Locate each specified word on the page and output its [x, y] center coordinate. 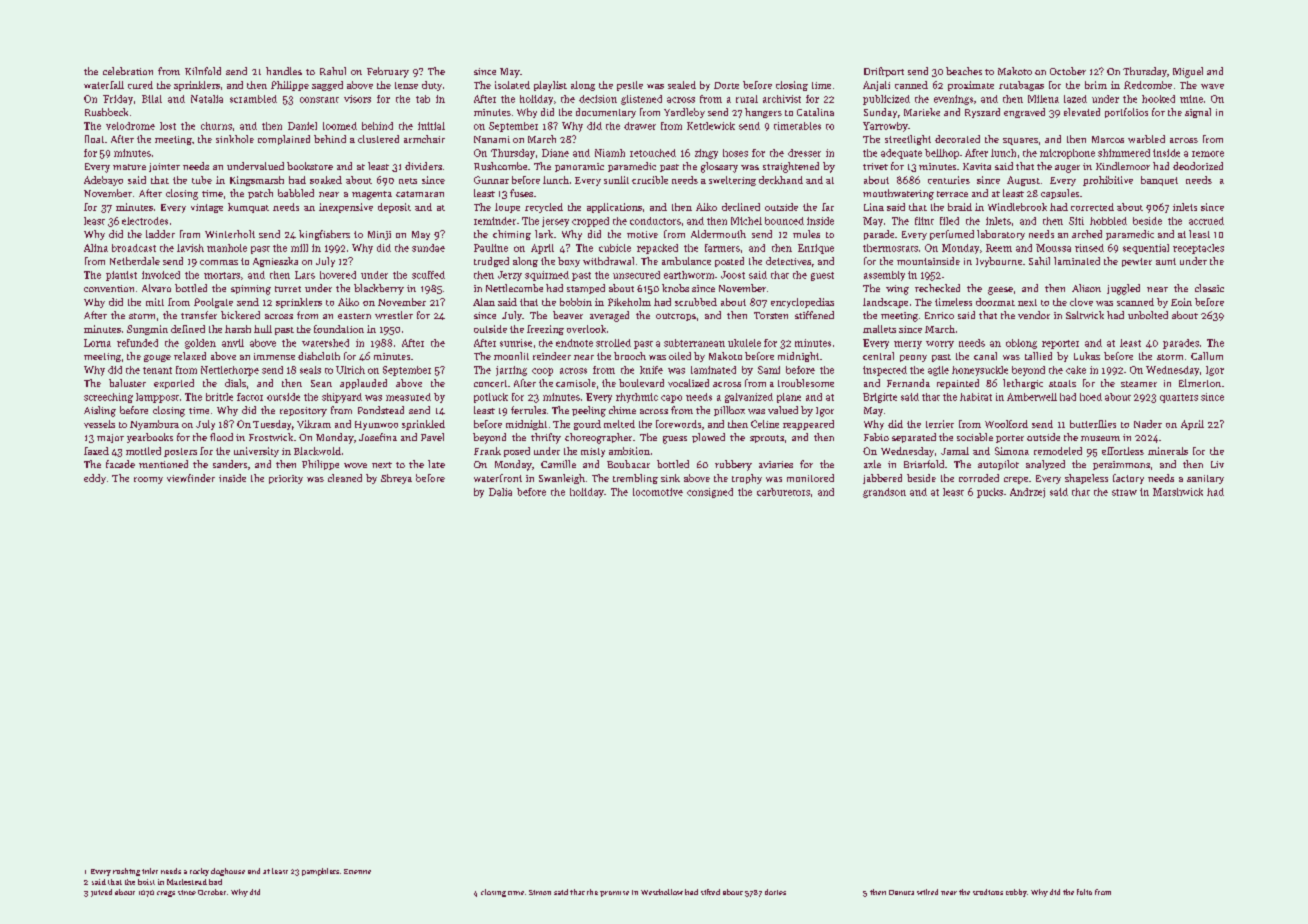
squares [1020, 141]
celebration [128, 71]
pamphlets [320, 872]
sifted [710, 892]
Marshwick [1178, 492]
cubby [1016, 893]
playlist [550, 86]
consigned [710, 493]
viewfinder [191, 478]
